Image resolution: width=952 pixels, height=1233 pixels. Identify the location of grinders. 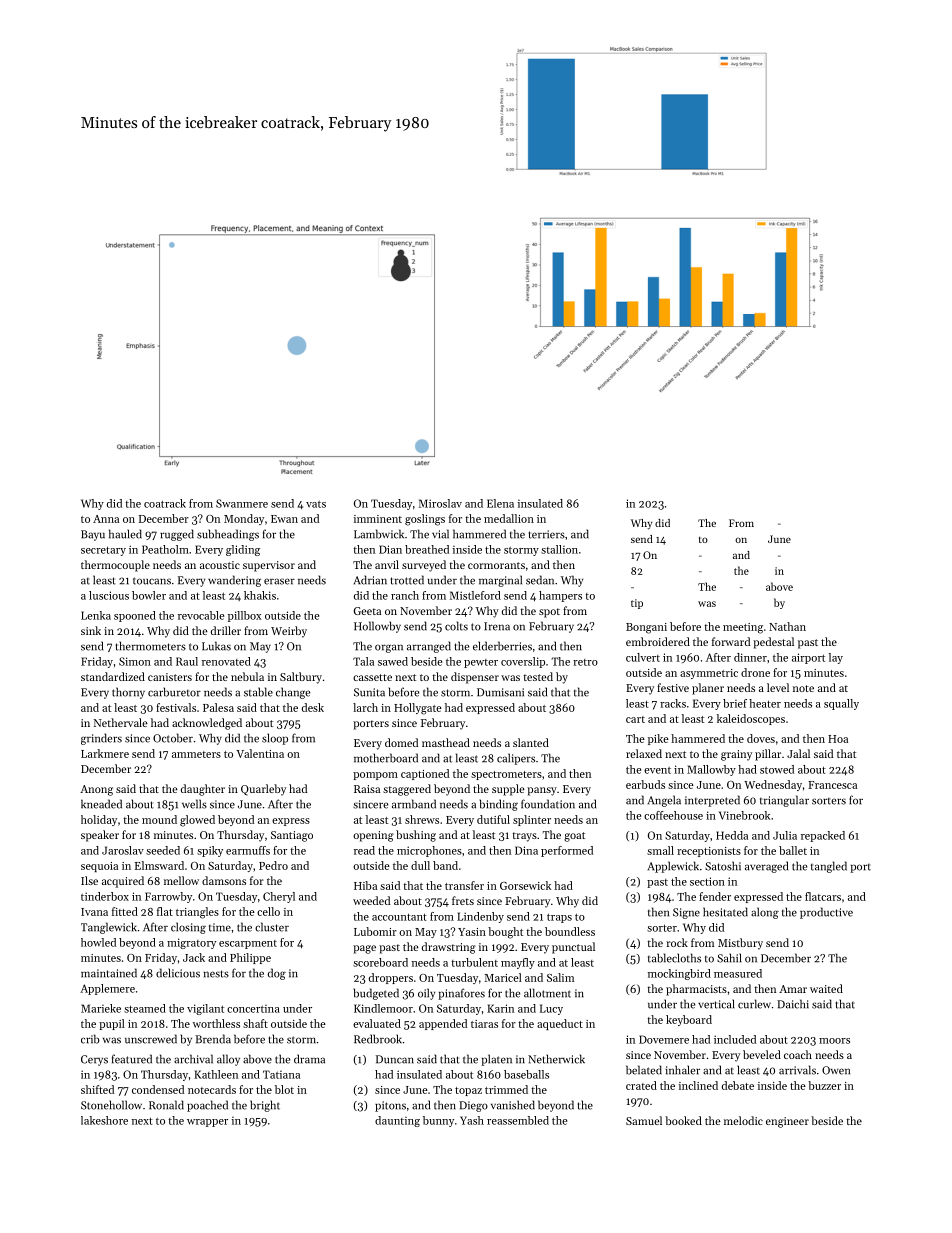
(101, 739).
